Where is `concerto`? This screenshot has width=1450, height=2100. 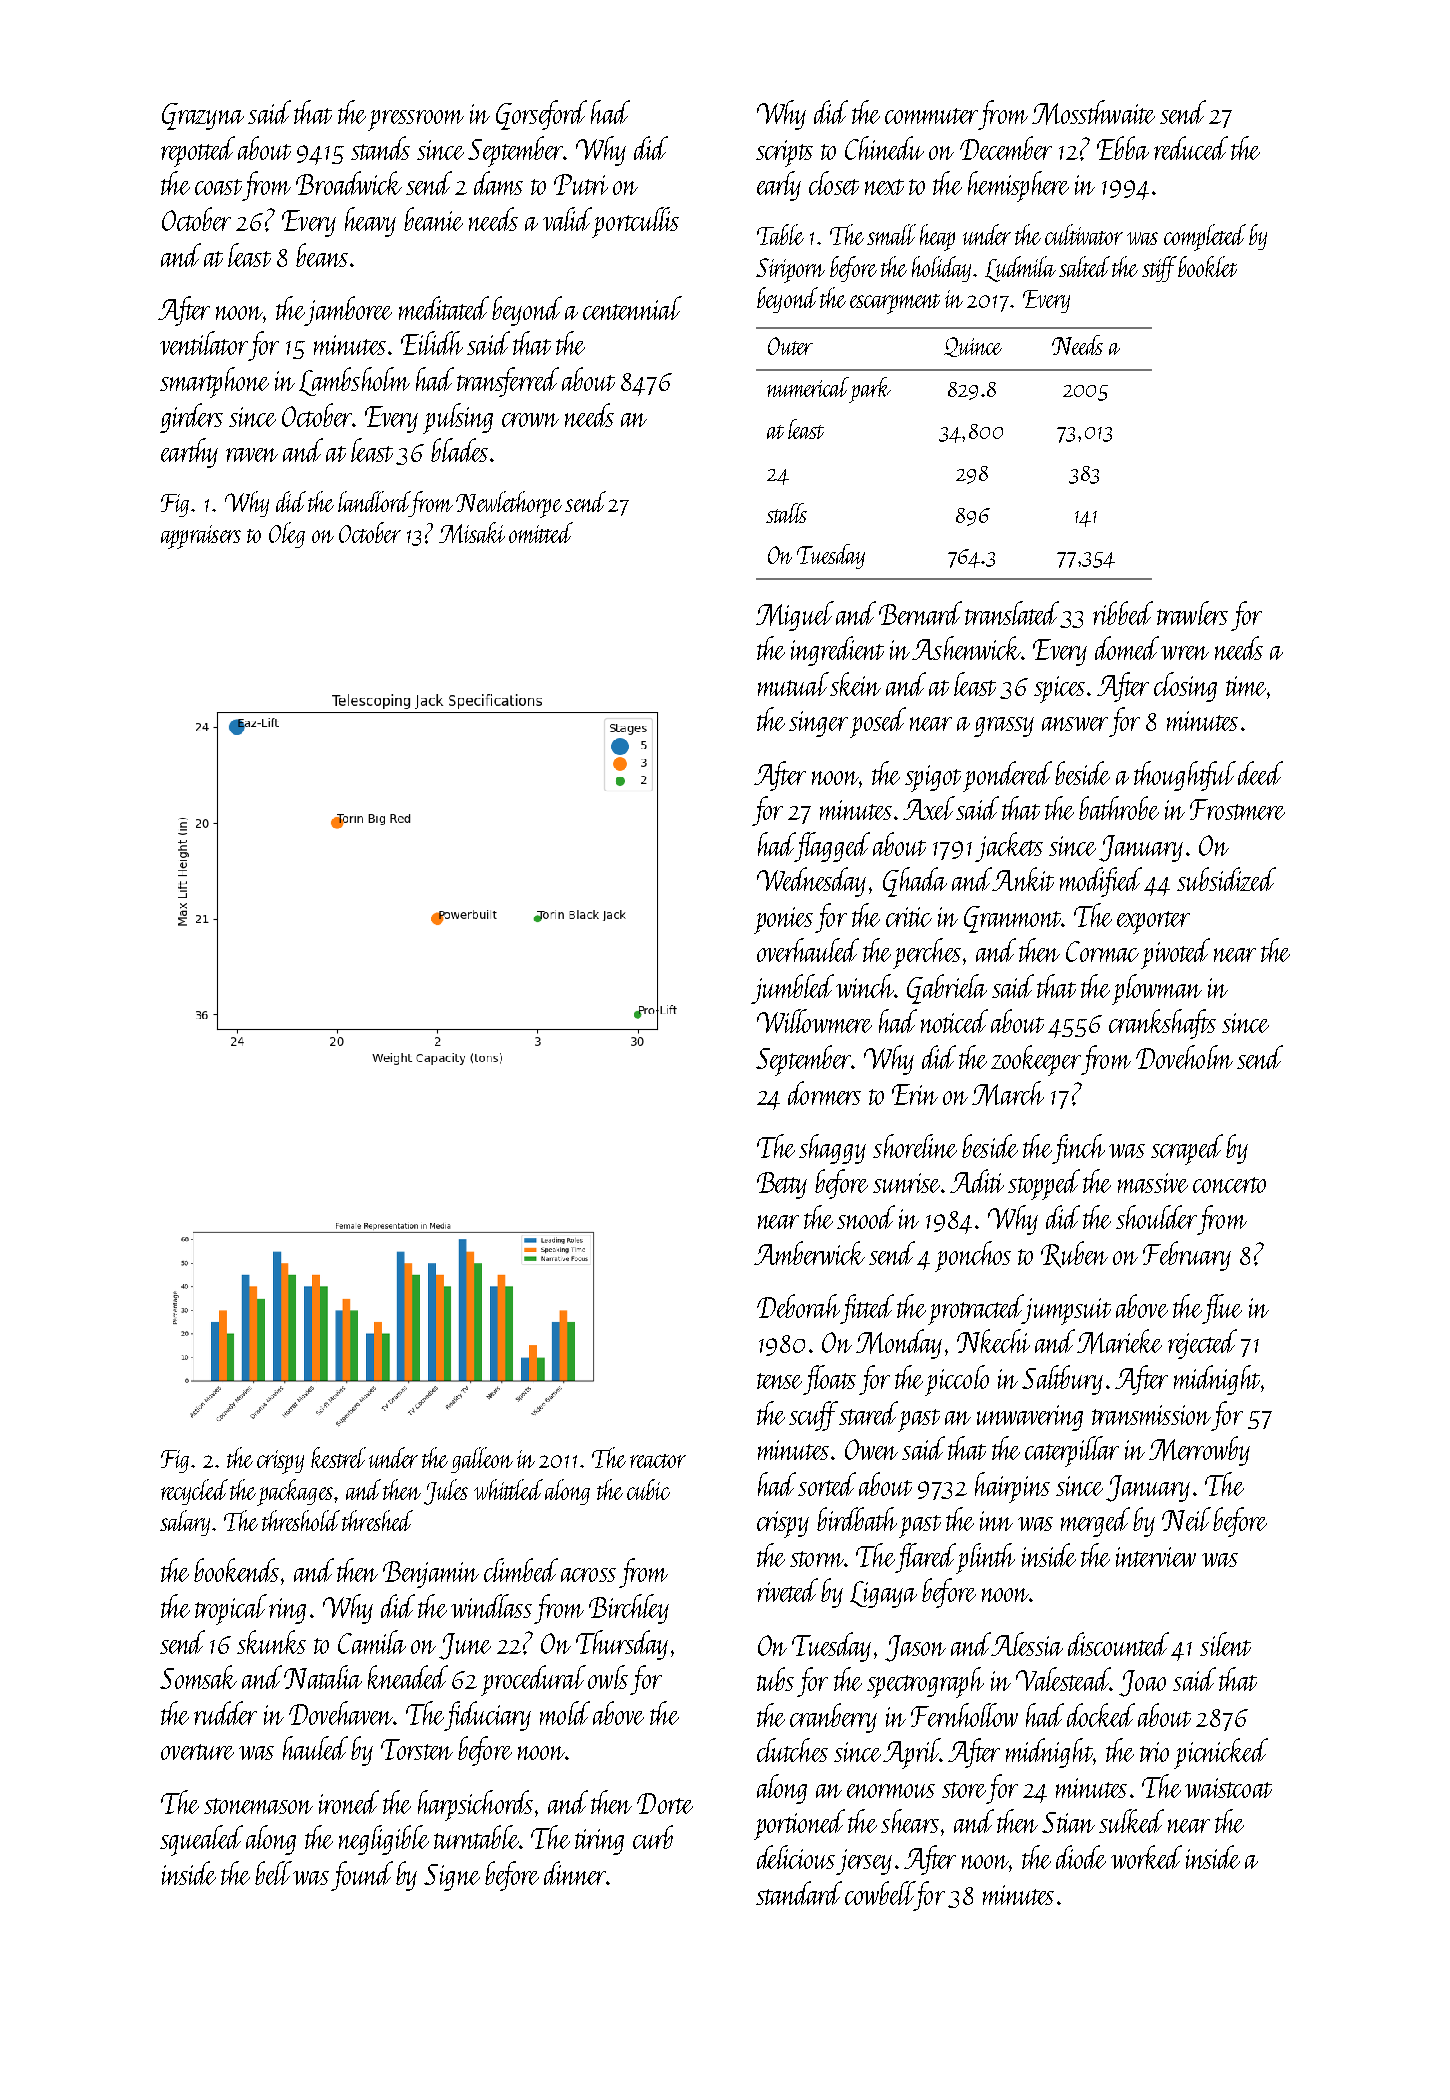
concerto is located at coordinates (1229, 1185).
